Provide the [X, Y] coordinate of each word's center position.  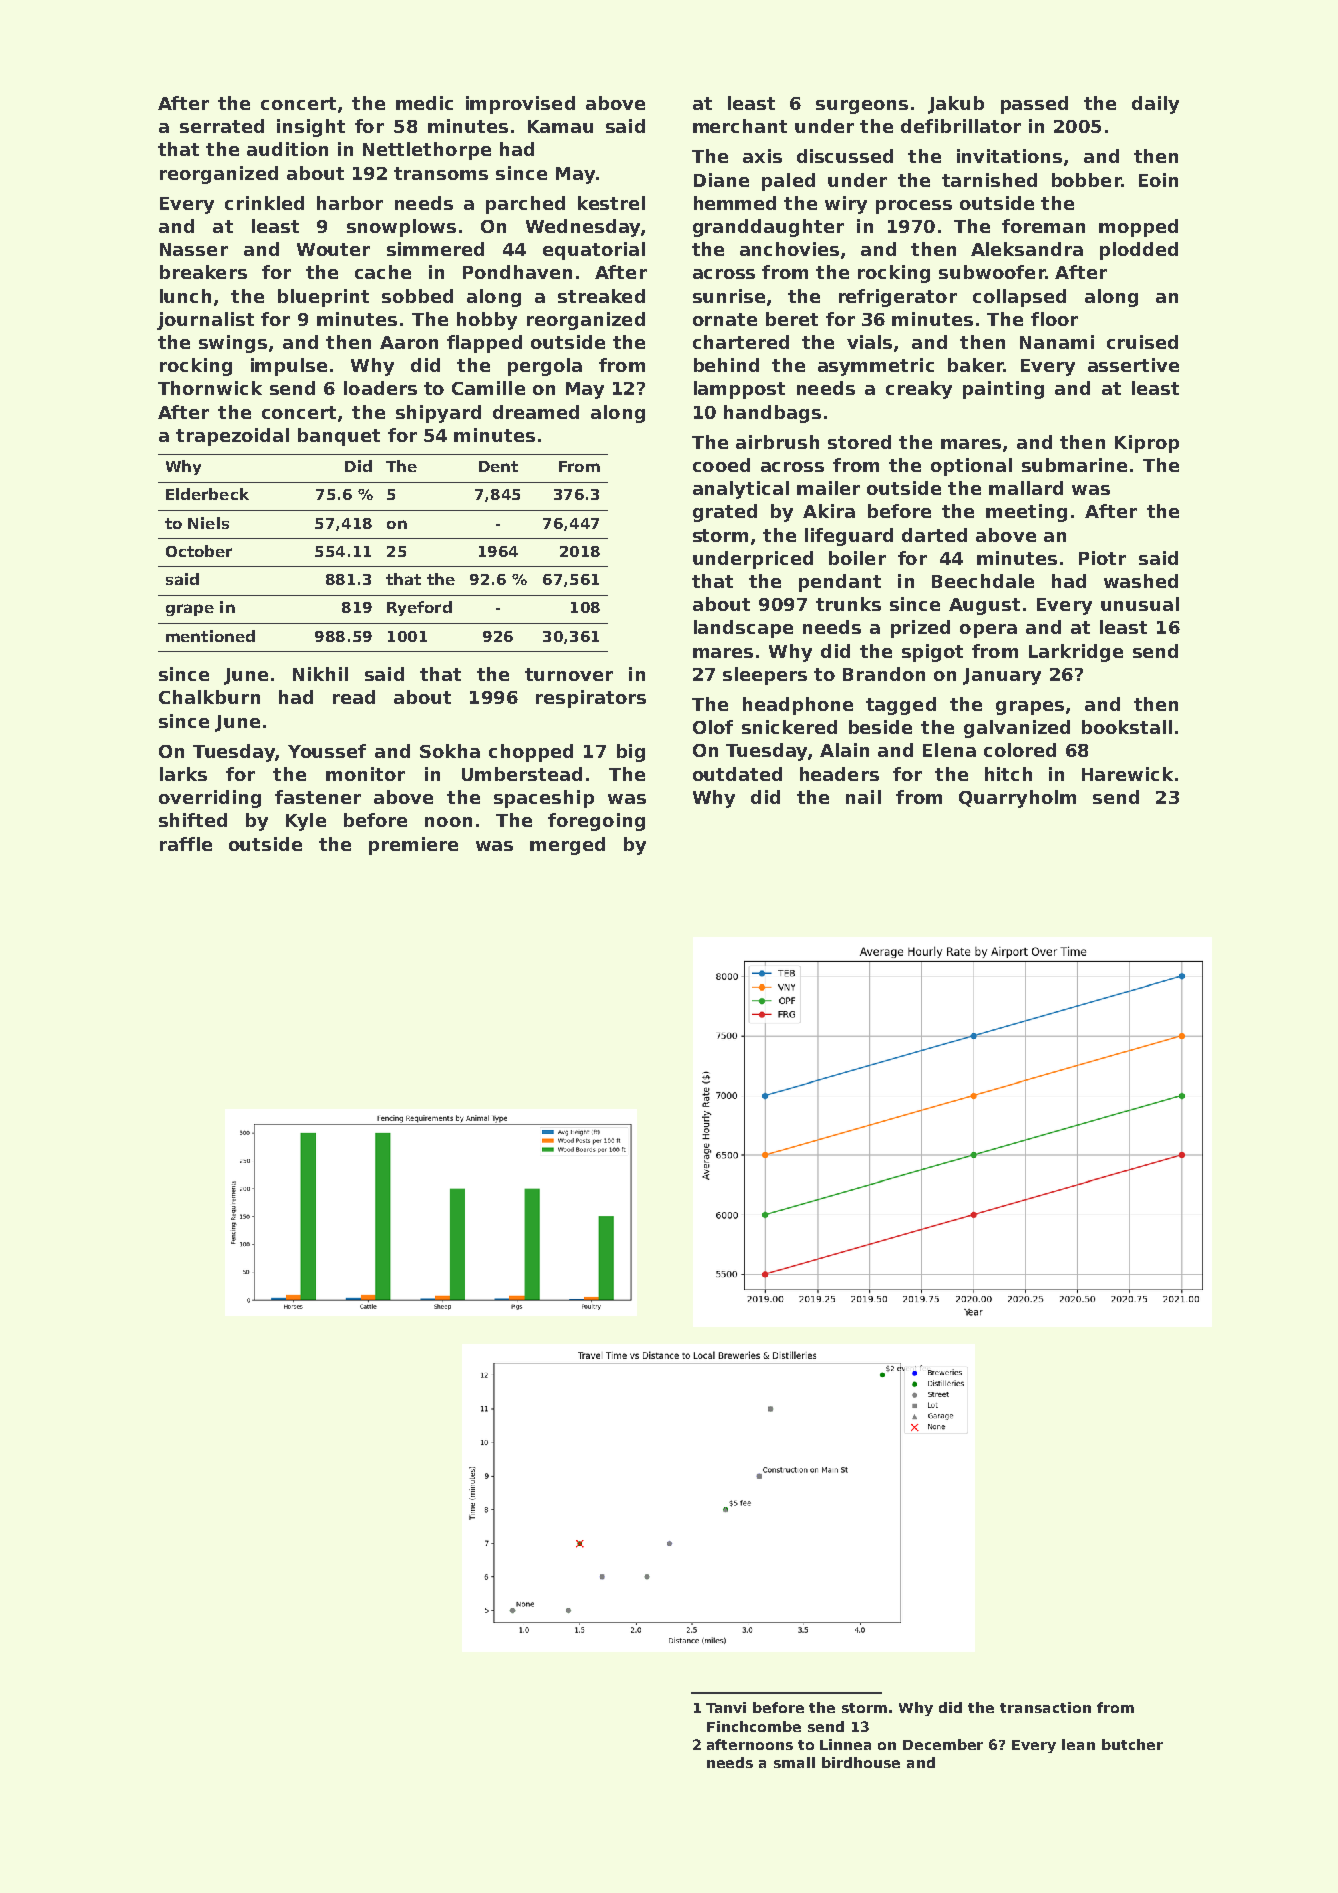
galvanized [1017, 729]
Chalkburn [209, 697]
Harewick [1127, 774]
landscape [743, 629]
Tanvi [726, 1707]
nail [863, 797]
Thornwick [210, 388]
